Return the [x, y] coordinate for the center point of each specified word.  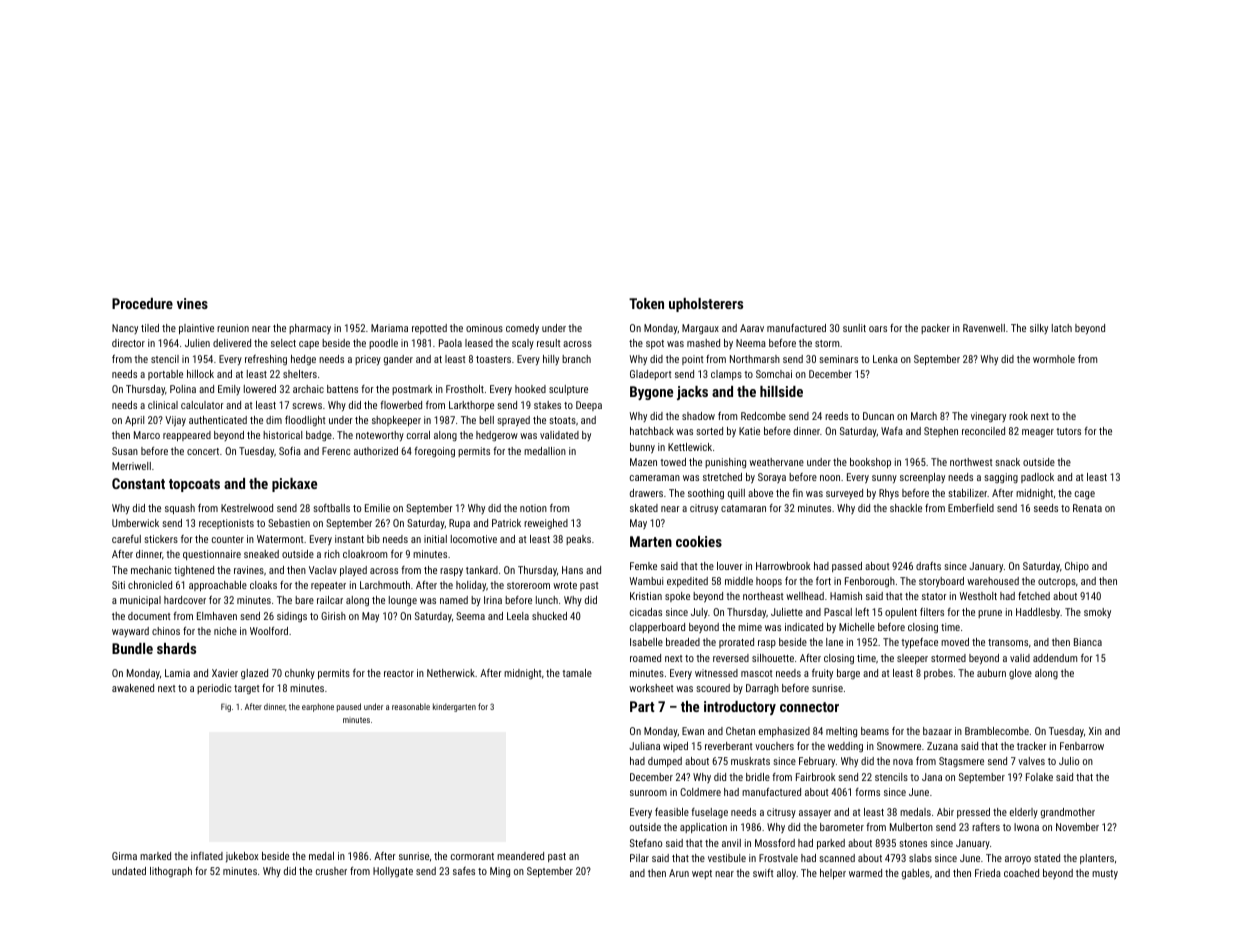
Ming [500, 872]
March [924, 416]
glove [1020, 674]
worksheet [651, 688]
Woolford [269, 631]
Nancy [125, 329]
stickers [161, 539]
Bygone [651, 393]
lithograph [171, 872]
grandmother [1068, 813]
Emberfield [971, 508]
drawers [646, 493]
